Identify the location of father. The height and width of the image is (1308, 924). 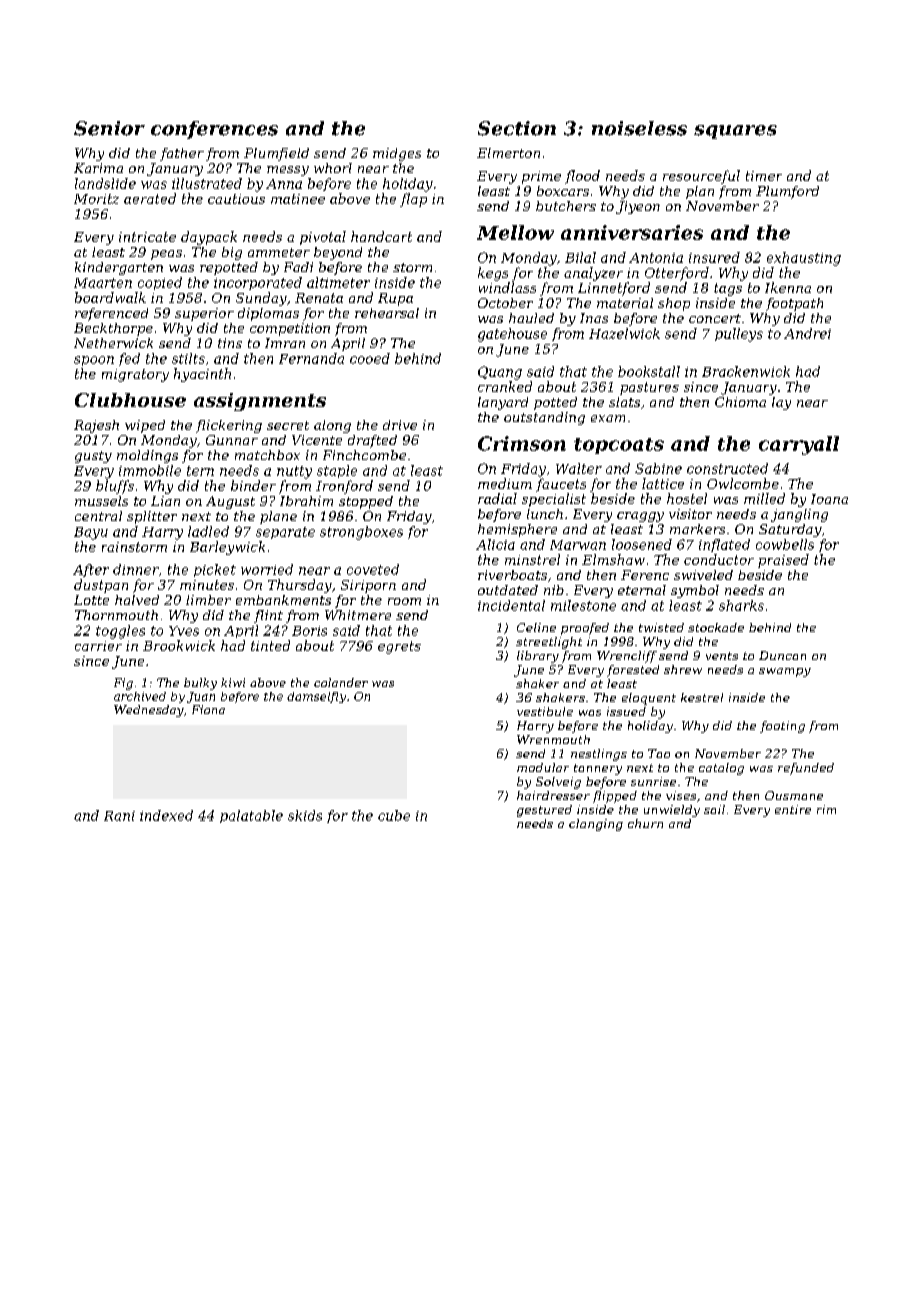
(182, 154).
